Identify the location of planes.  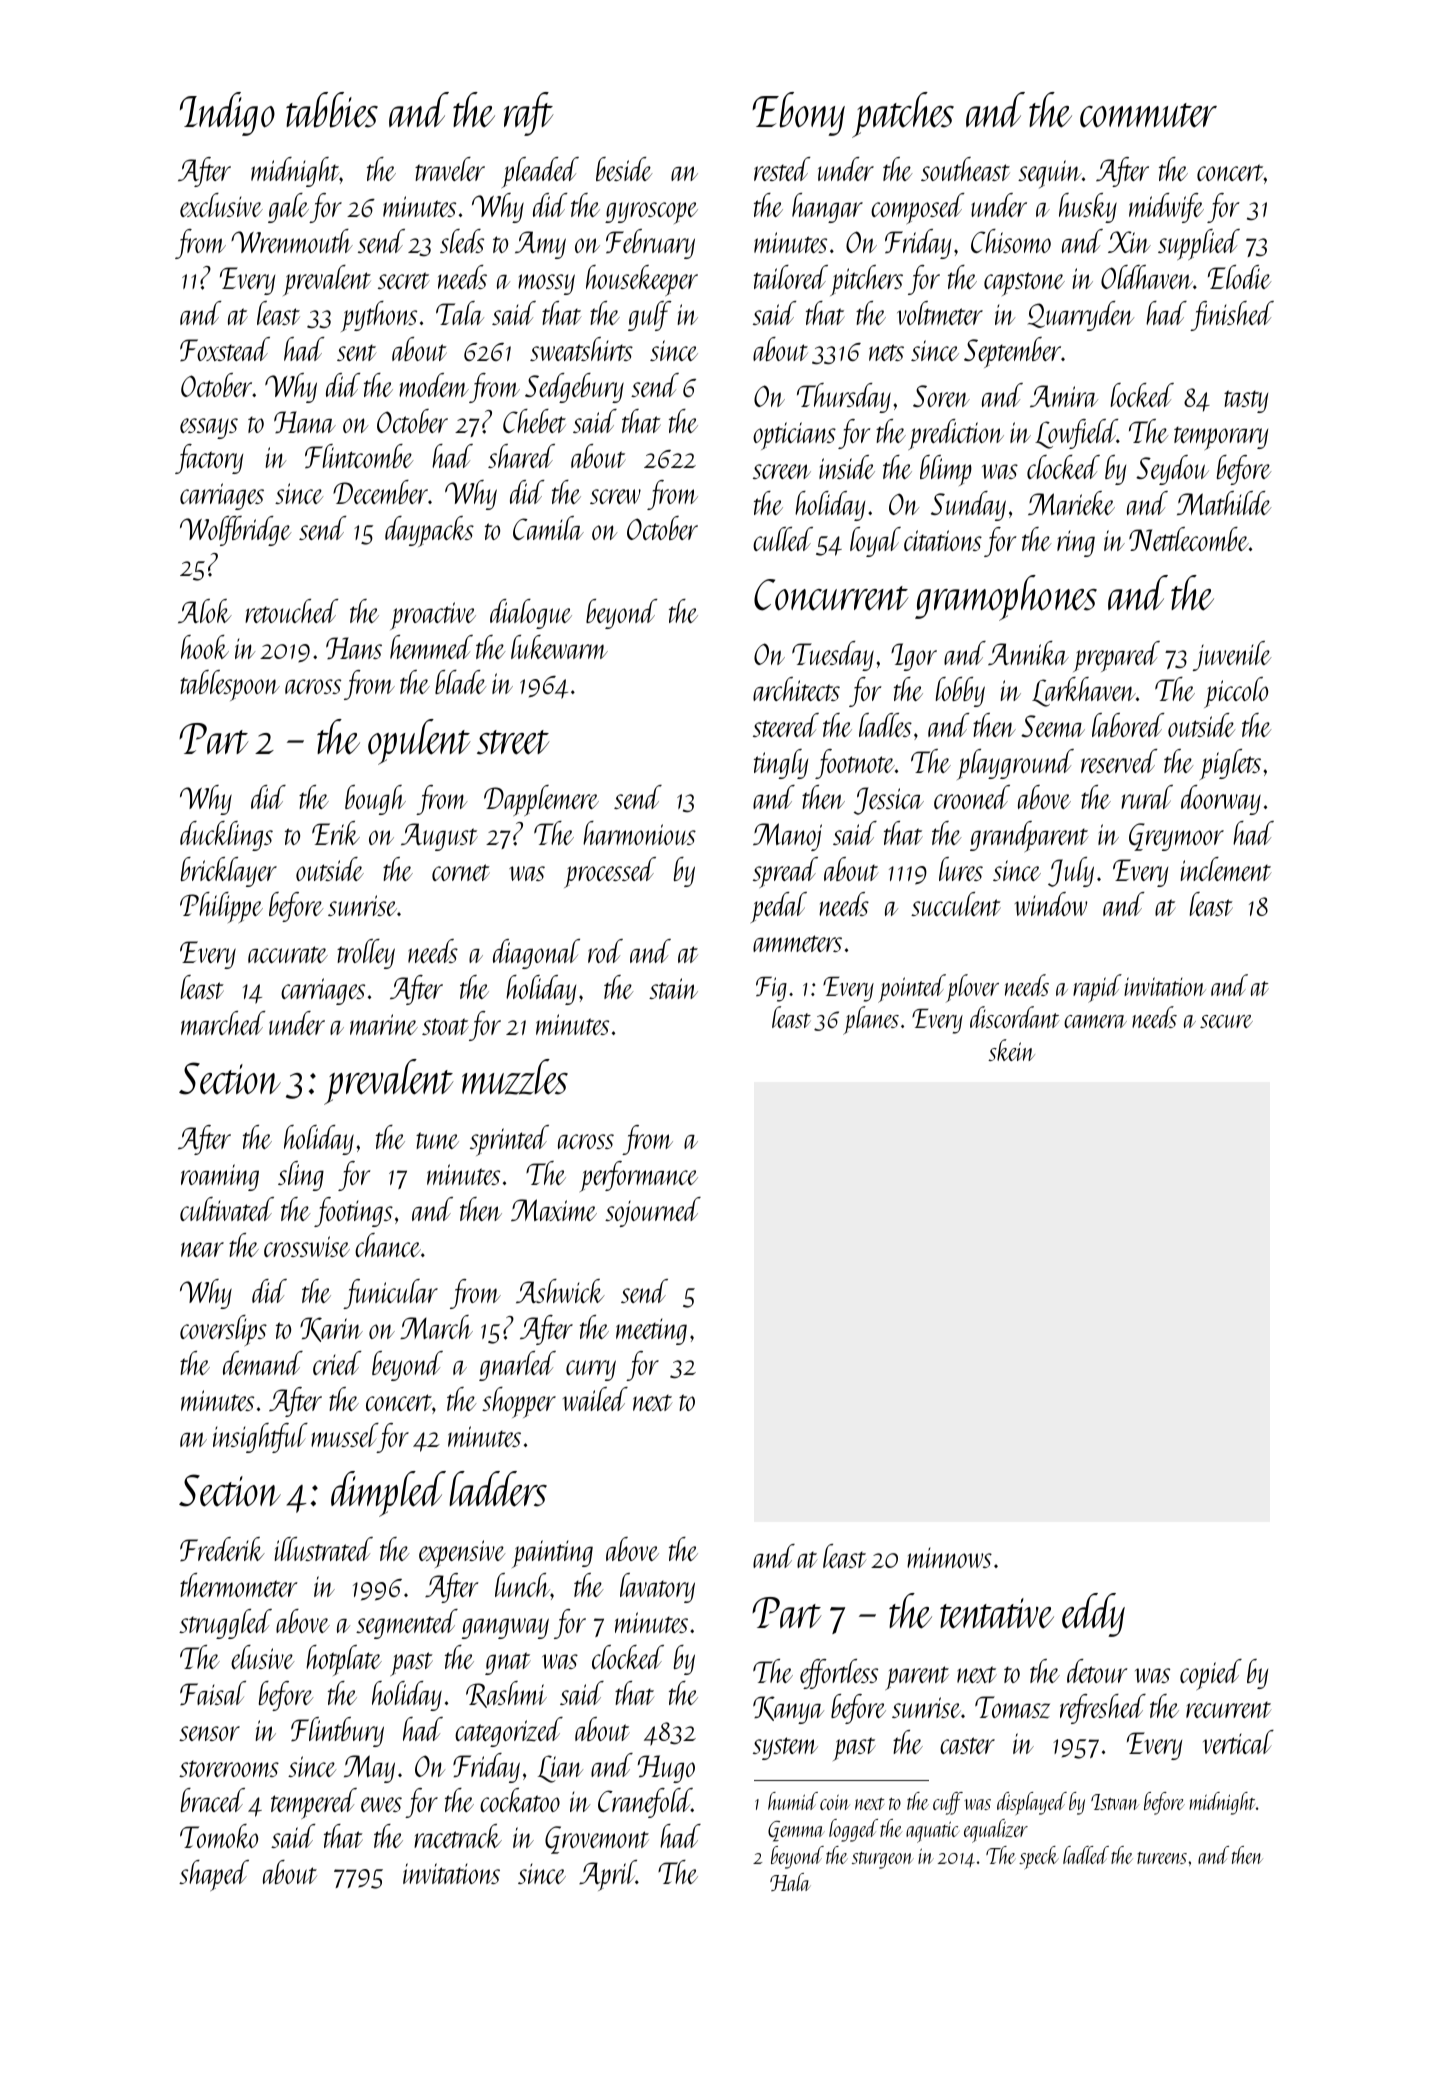
(871, 1020).
